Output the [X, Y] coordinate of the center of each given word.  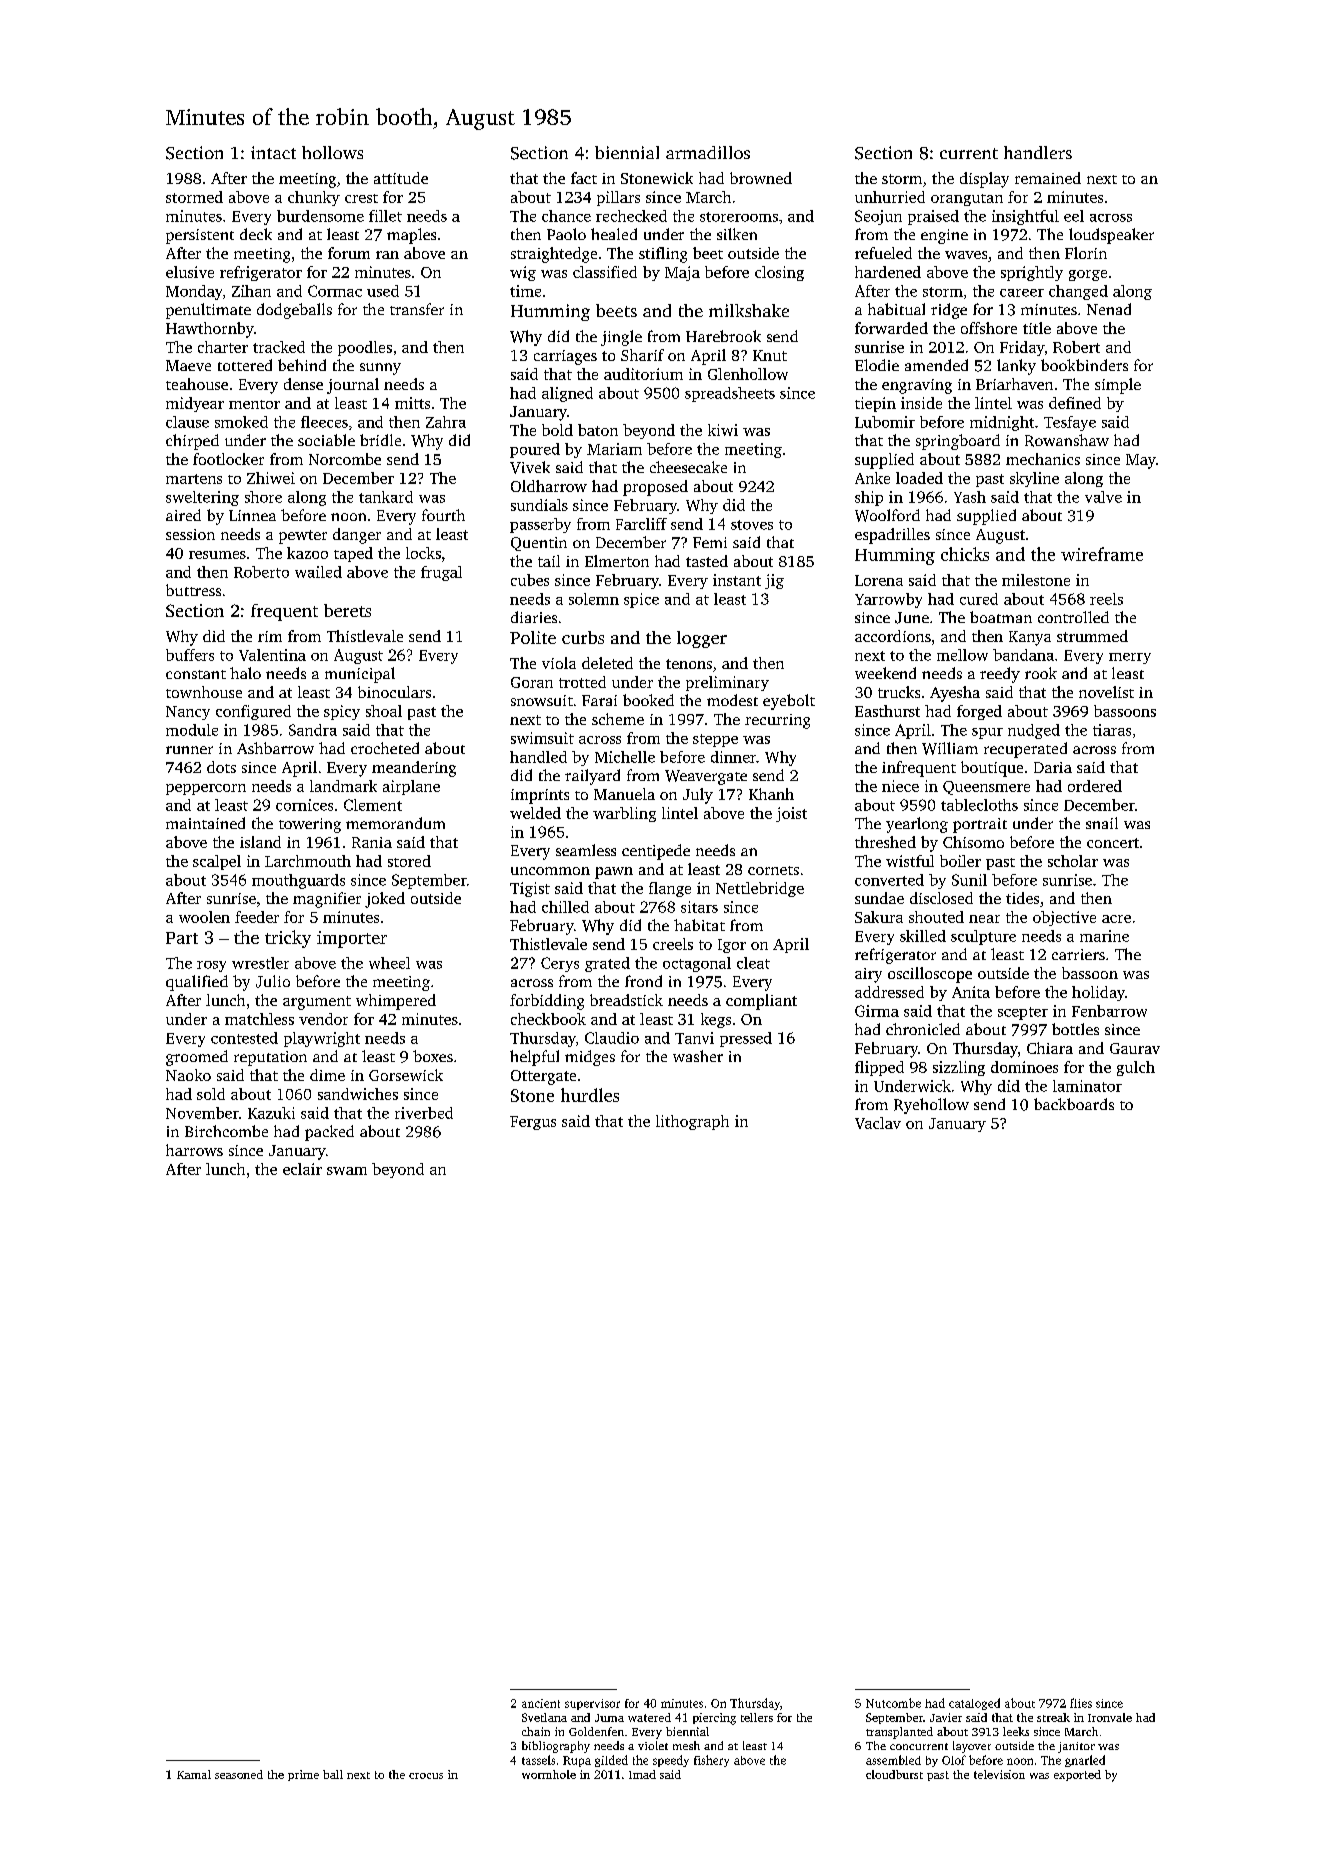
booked [648, 700]
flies [1081, 1703]
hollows [332, 152]
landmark [343, 786]
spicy [342, 712]
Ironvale [1110, 1717]
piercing [714, 1719]
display [984, 180]
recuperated [1025, 750]
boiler [960, 861]
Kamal [194, 1774]
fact [584, 178]
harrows [194, 1150]
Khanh [771, 794]
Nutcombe [893, 1703]
